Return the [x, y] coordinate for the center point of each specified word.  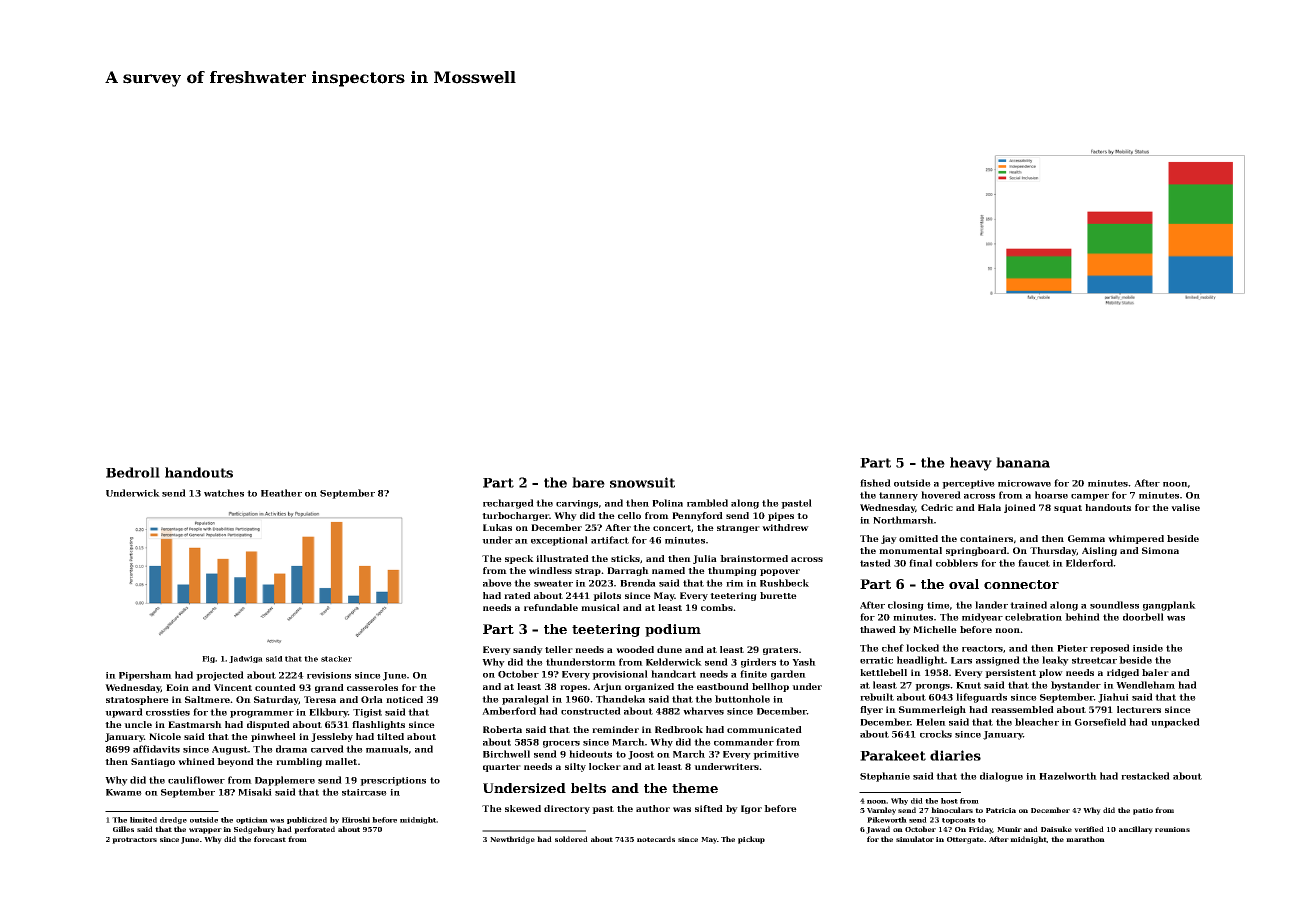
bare [588, 482]
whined [196, 761]
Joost [641, 755]
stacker [336, 659]
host [949, 801]
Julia [705, 559]
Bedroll [133, 472]
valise [1185, 507]
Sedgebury [254, 830]
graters [780, 651]
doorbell [1143, 617]
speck [519, 559]
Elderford [1089, 563]
